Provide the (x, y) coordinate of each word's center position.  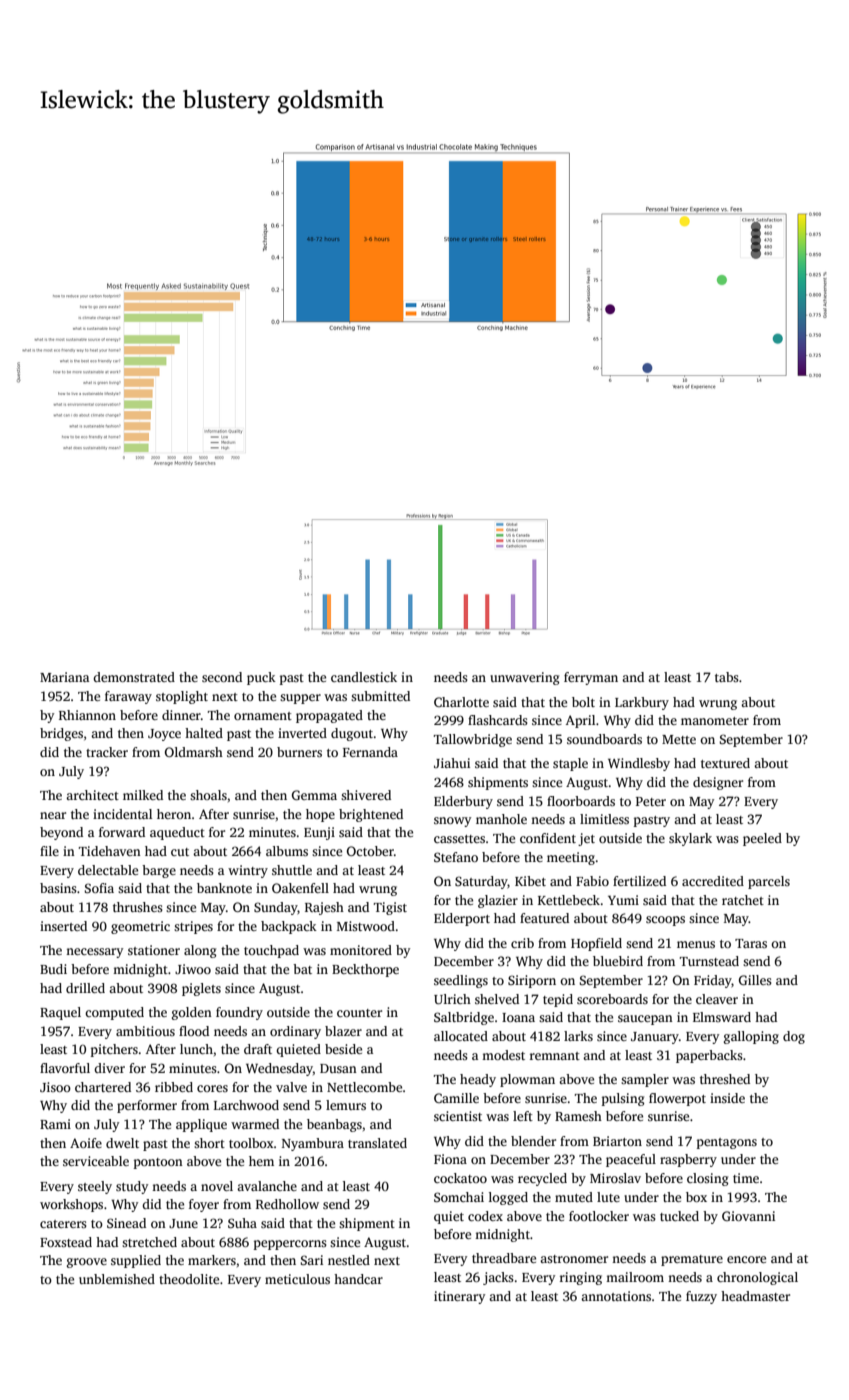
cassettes (459, 839)
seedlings (461, 981)
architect (92, 795)
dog (794, 1037)
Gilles (755, 980)
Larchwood (246, 1105)
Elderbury (463, 802)
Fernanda (370, 752)
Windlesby (639, 764)
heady (478, 1080)
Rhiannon (87, 715)
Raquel (60, 1013)
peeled (762, 839)
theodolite (189, 1279)
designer (718, 783)
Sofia (99, 888)
